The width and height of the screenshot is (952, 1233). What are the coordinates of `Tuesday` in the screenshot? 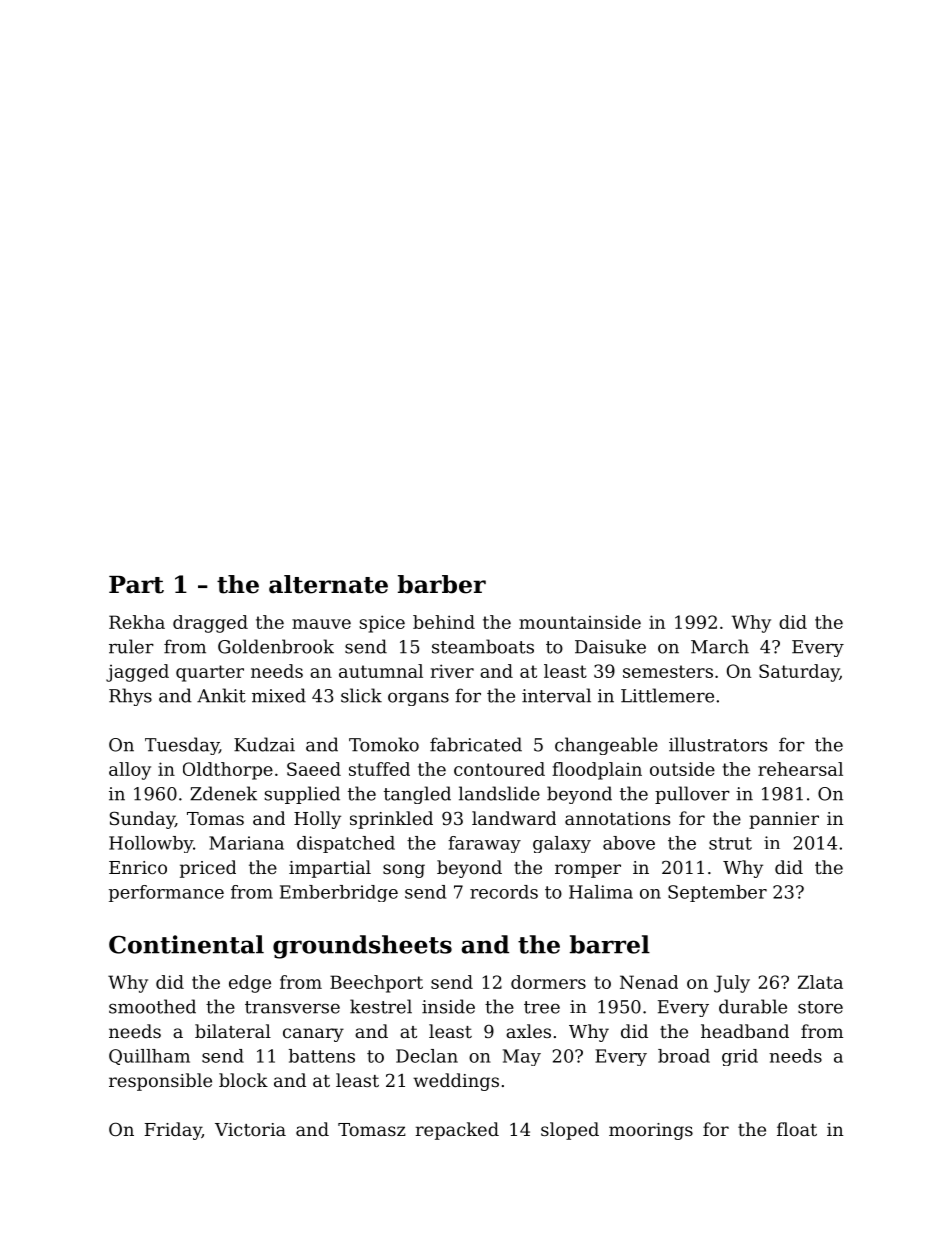 It's located at (182, 746).
